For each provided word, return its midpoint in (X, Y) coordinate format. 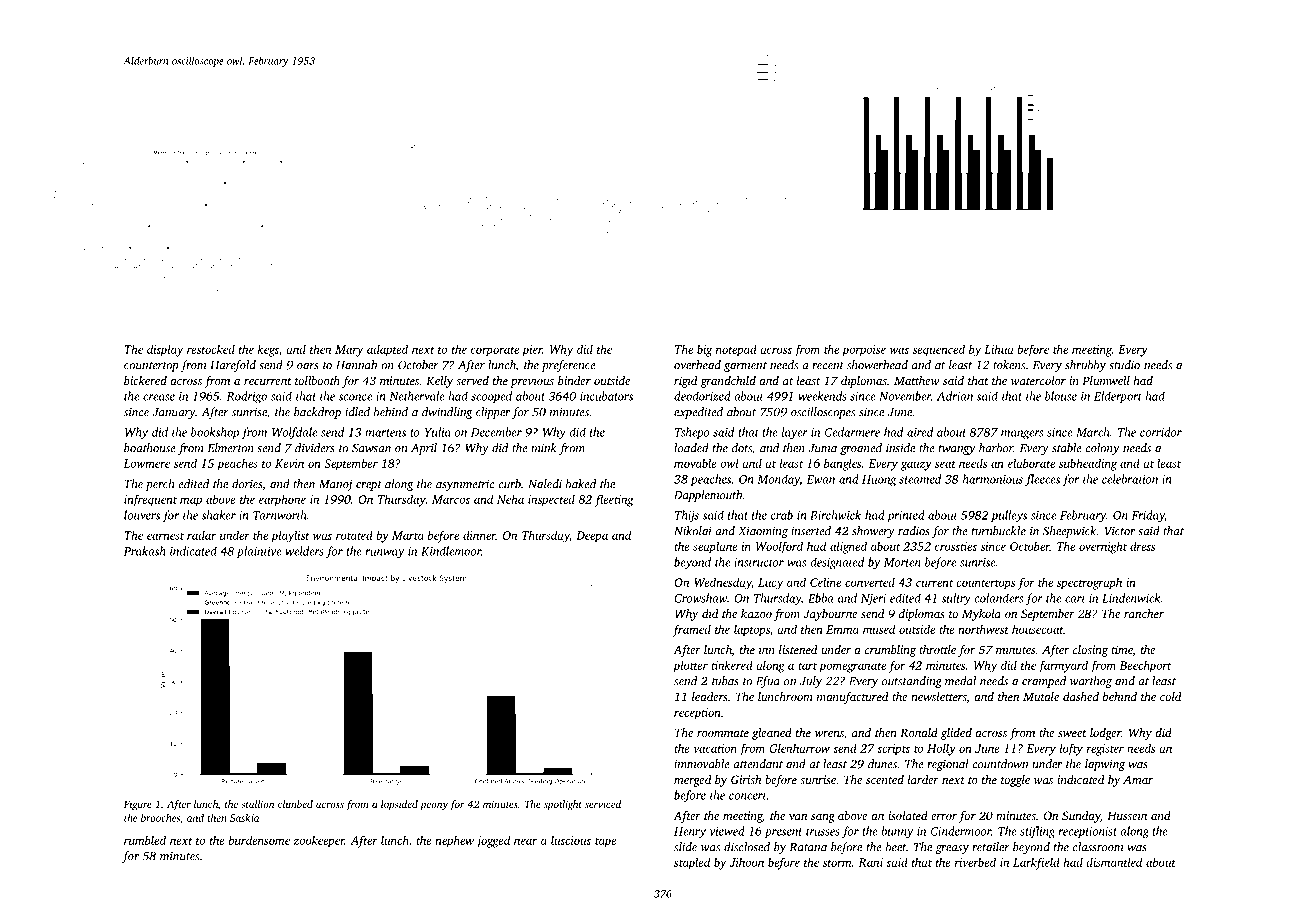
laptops (752, 630)
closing (1090, 651)
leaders (710, 696)
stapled (692, 863)
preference (569, 366)
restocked (211, 349)
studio (1124, 365)
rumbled (145, 840)
